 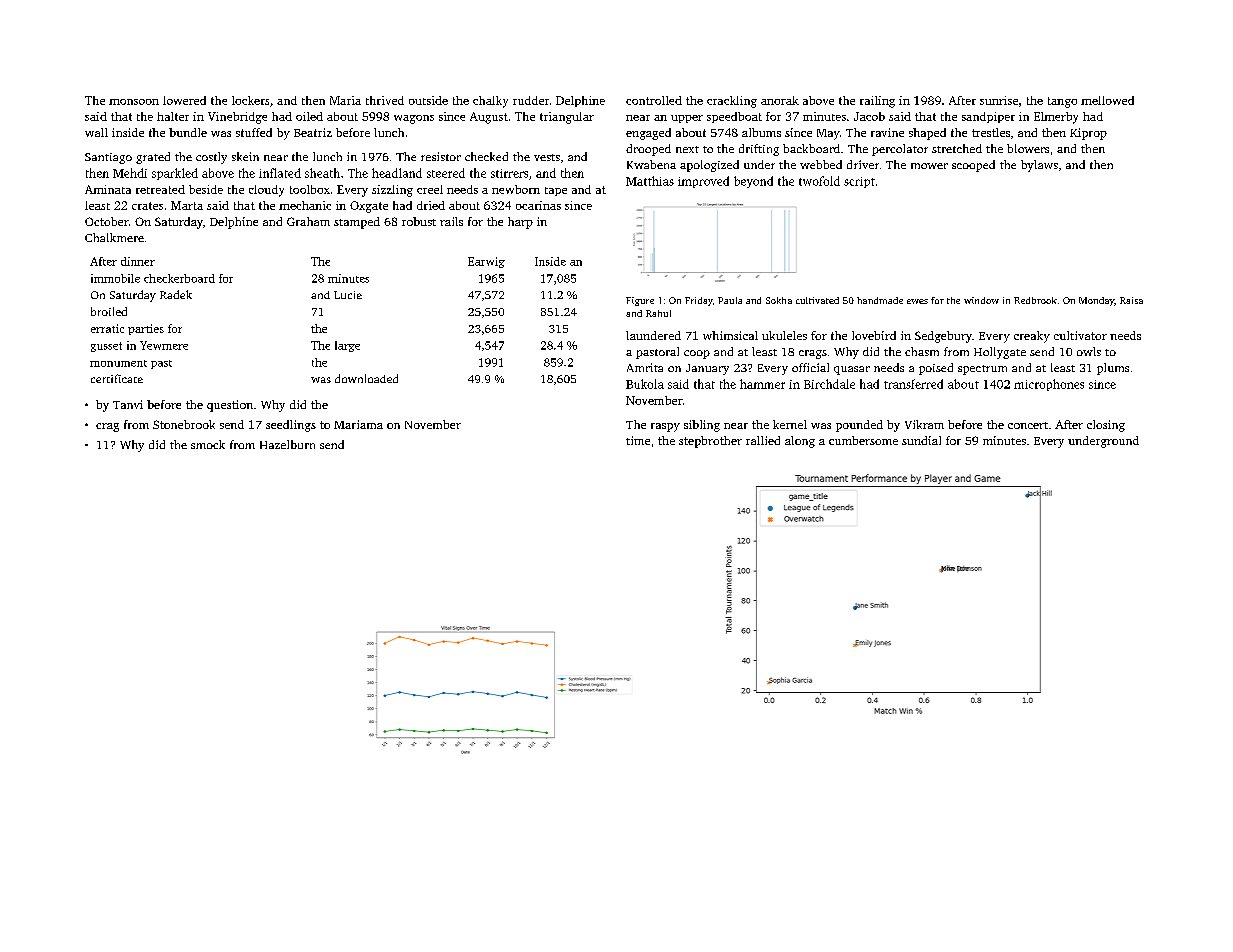 What do you see at coordinates (250, 100) in the screenshot?
I see `lockers` at bounding box center [250, 100].
